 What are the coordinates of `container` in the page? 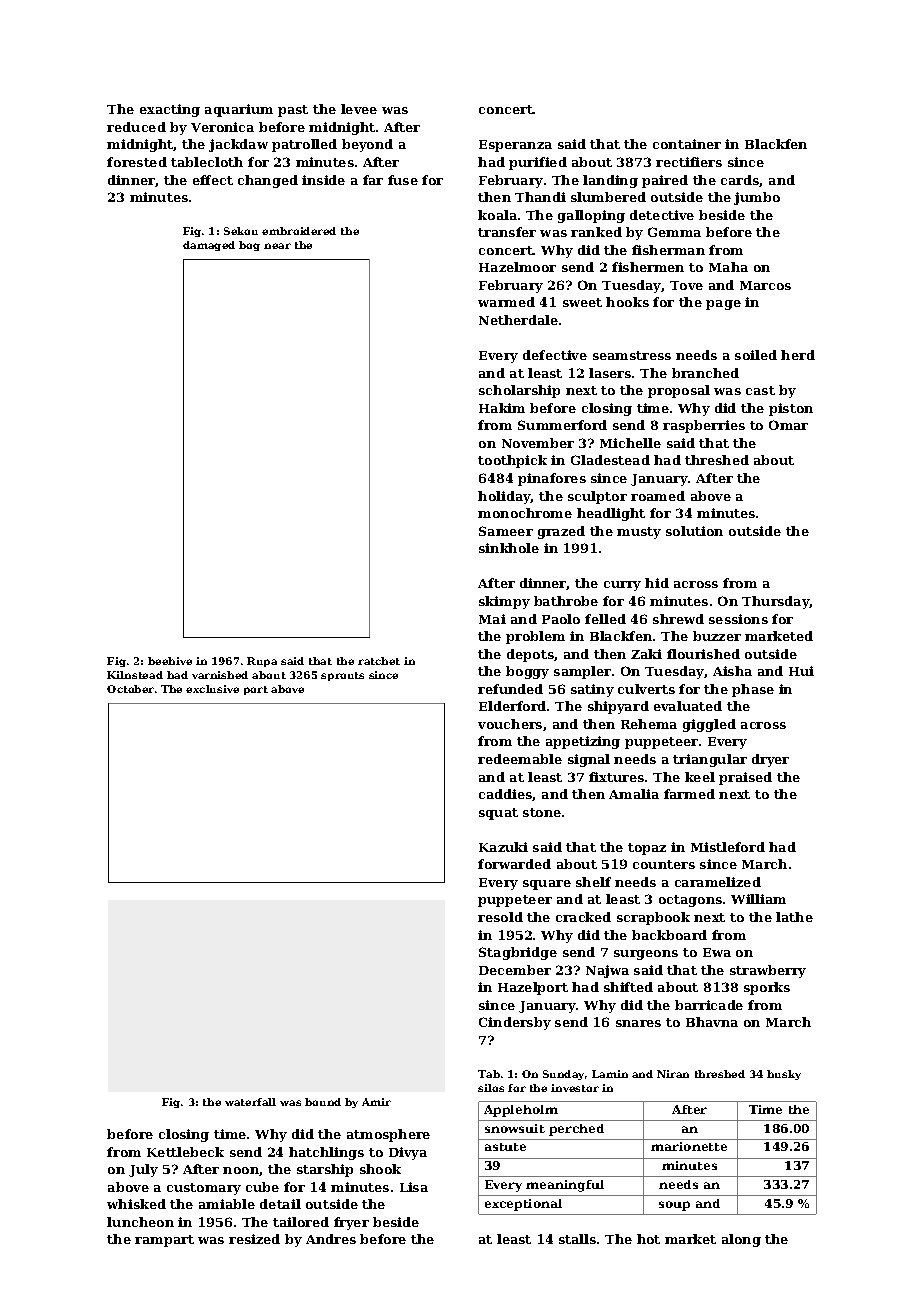 It's located at (687, 144).
